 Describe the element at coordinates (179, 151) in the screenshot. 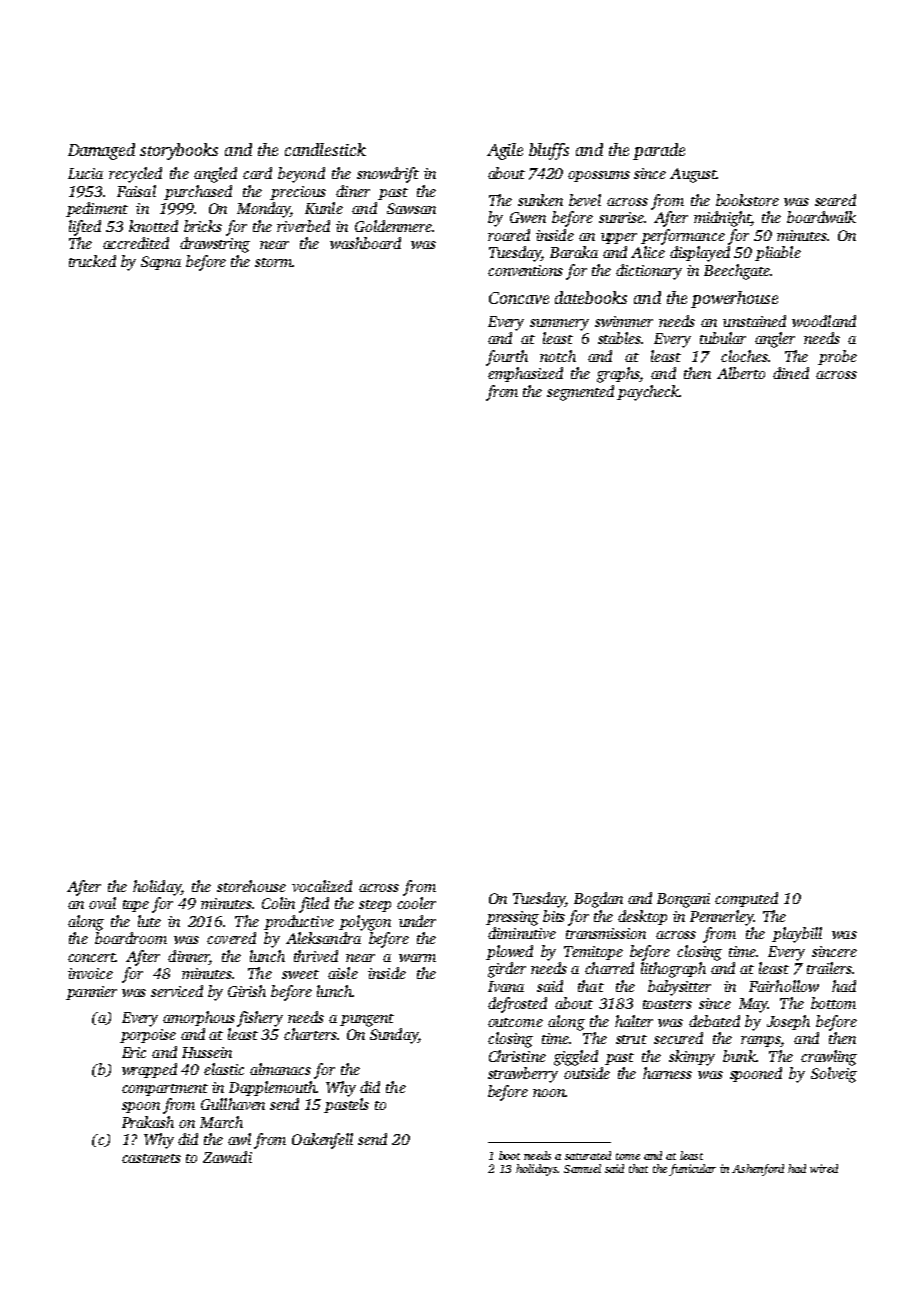

I see `storybooks` at that location.
